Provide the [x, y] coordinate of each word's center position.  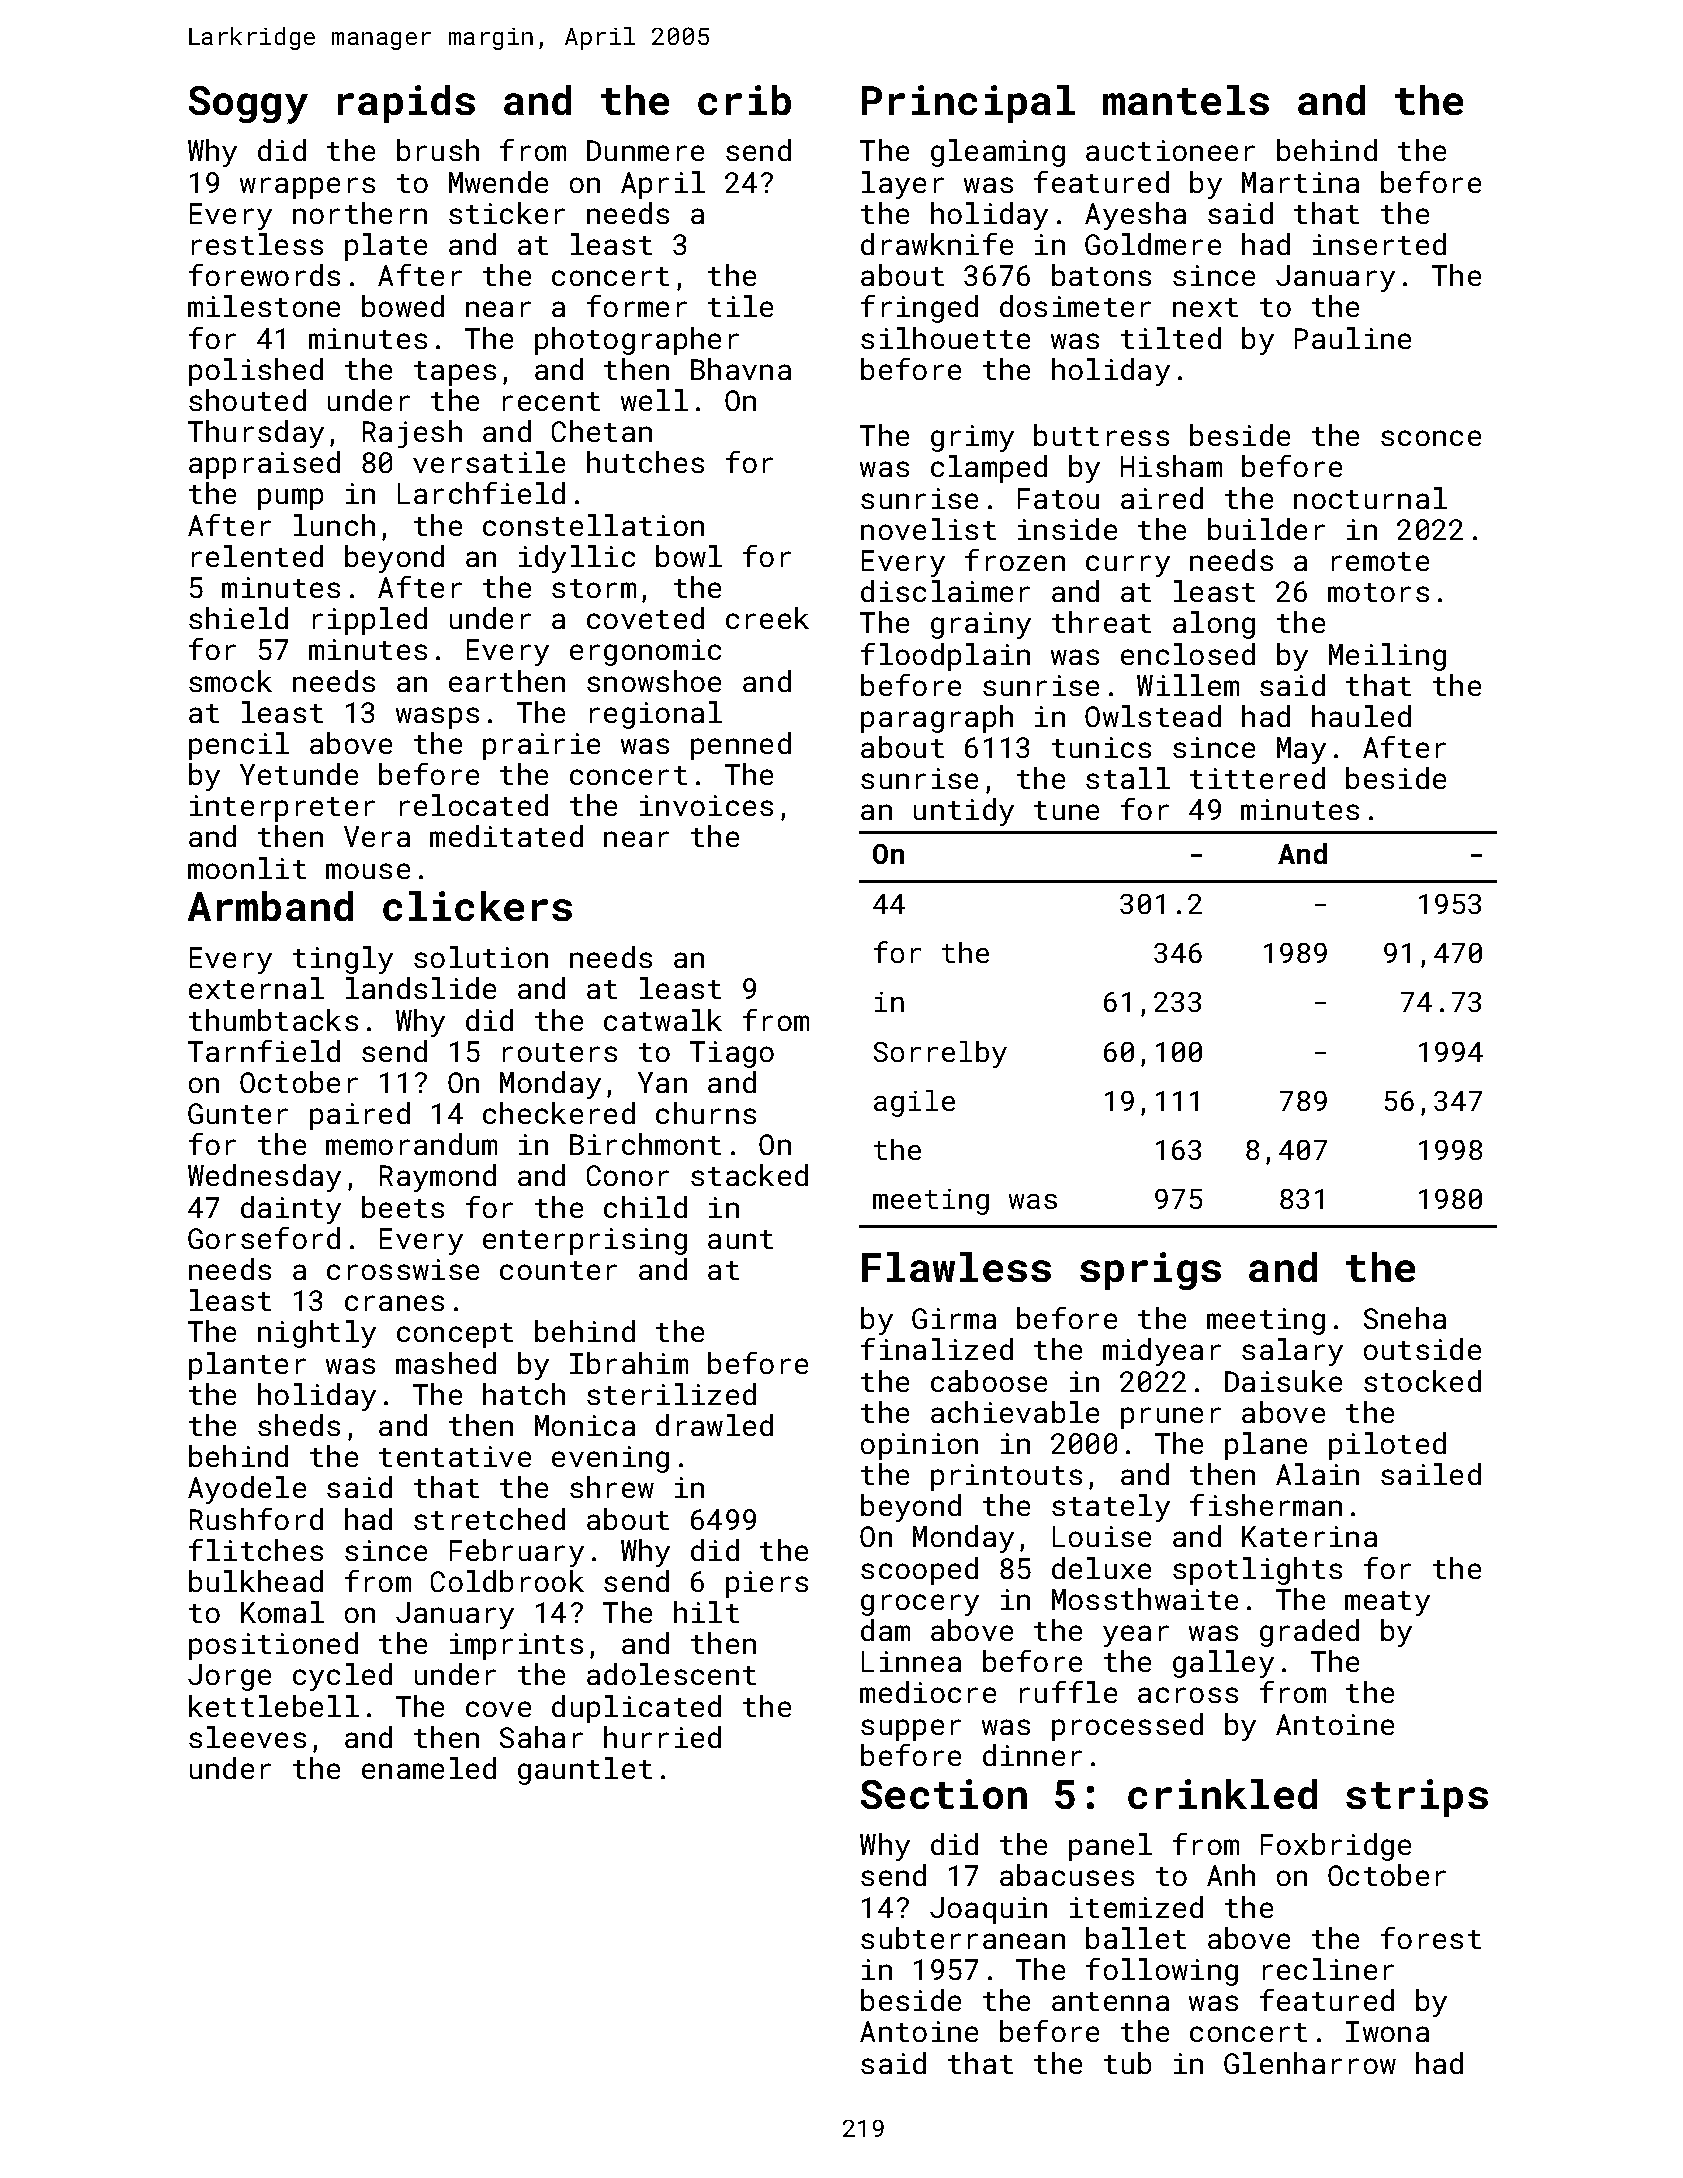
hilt [706, 1612]
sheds [299, 1425]
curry [1128, 566]
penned [741, 746]
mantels [1186, 100]
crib [744, 100]
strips [1417, 1798]
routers [560, 1052]
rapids [406, 104]
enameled [429, 1768]
